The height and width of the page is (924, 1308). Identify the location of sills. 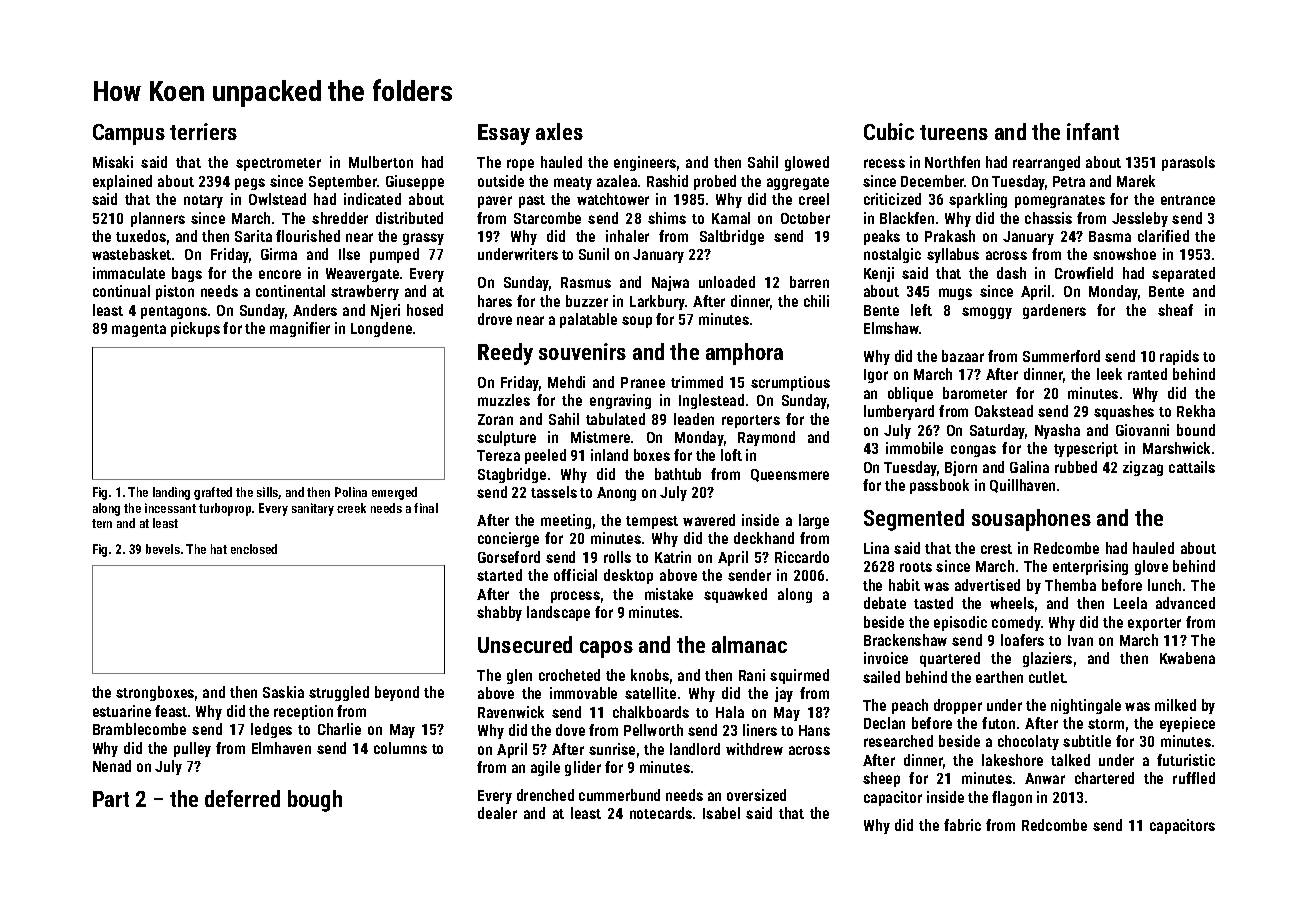
(268, 493).
